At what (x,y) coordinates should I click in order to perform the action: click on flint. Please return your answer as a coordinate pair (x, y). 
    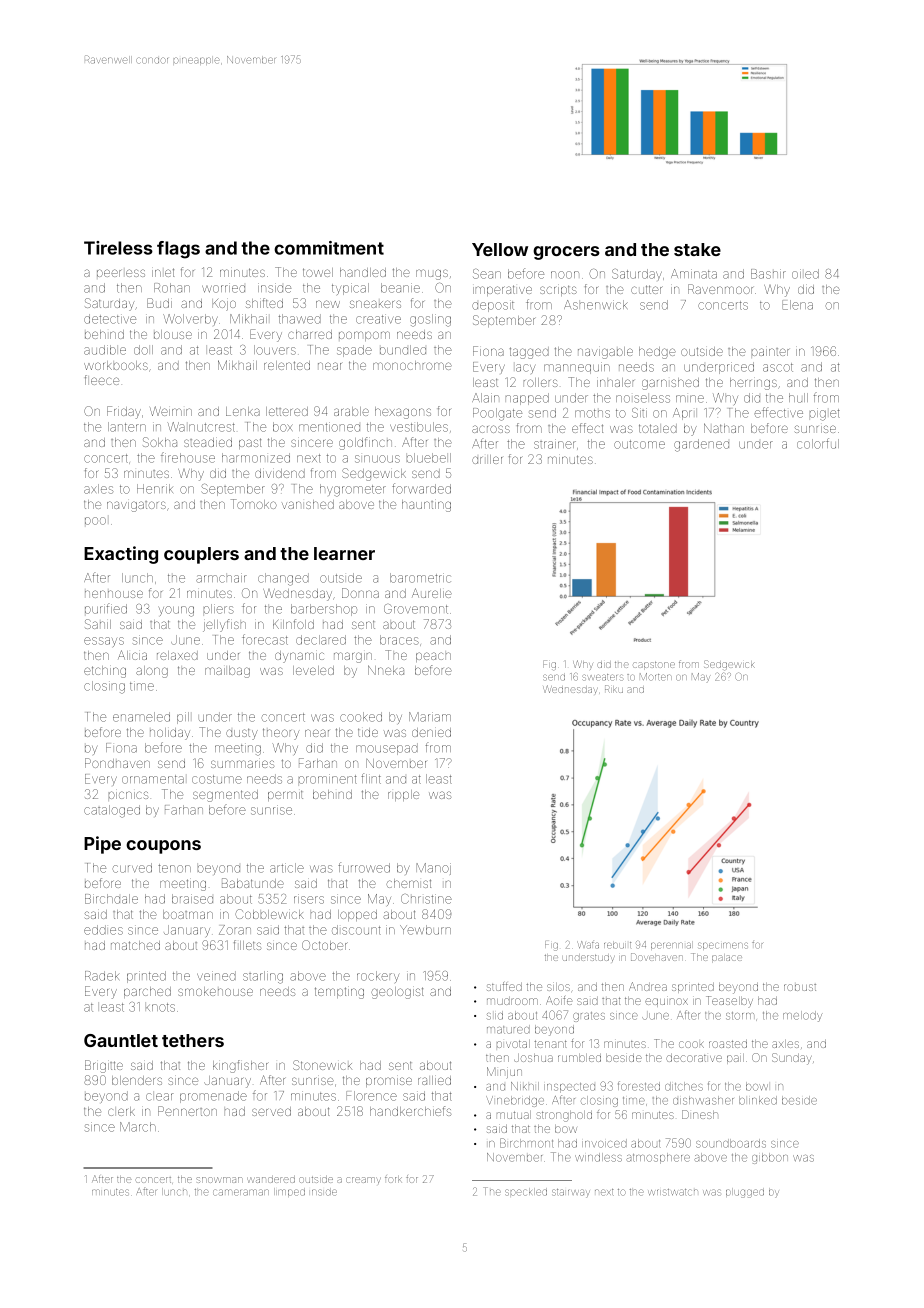
    Looking at the image, I should click on (371, 778).
